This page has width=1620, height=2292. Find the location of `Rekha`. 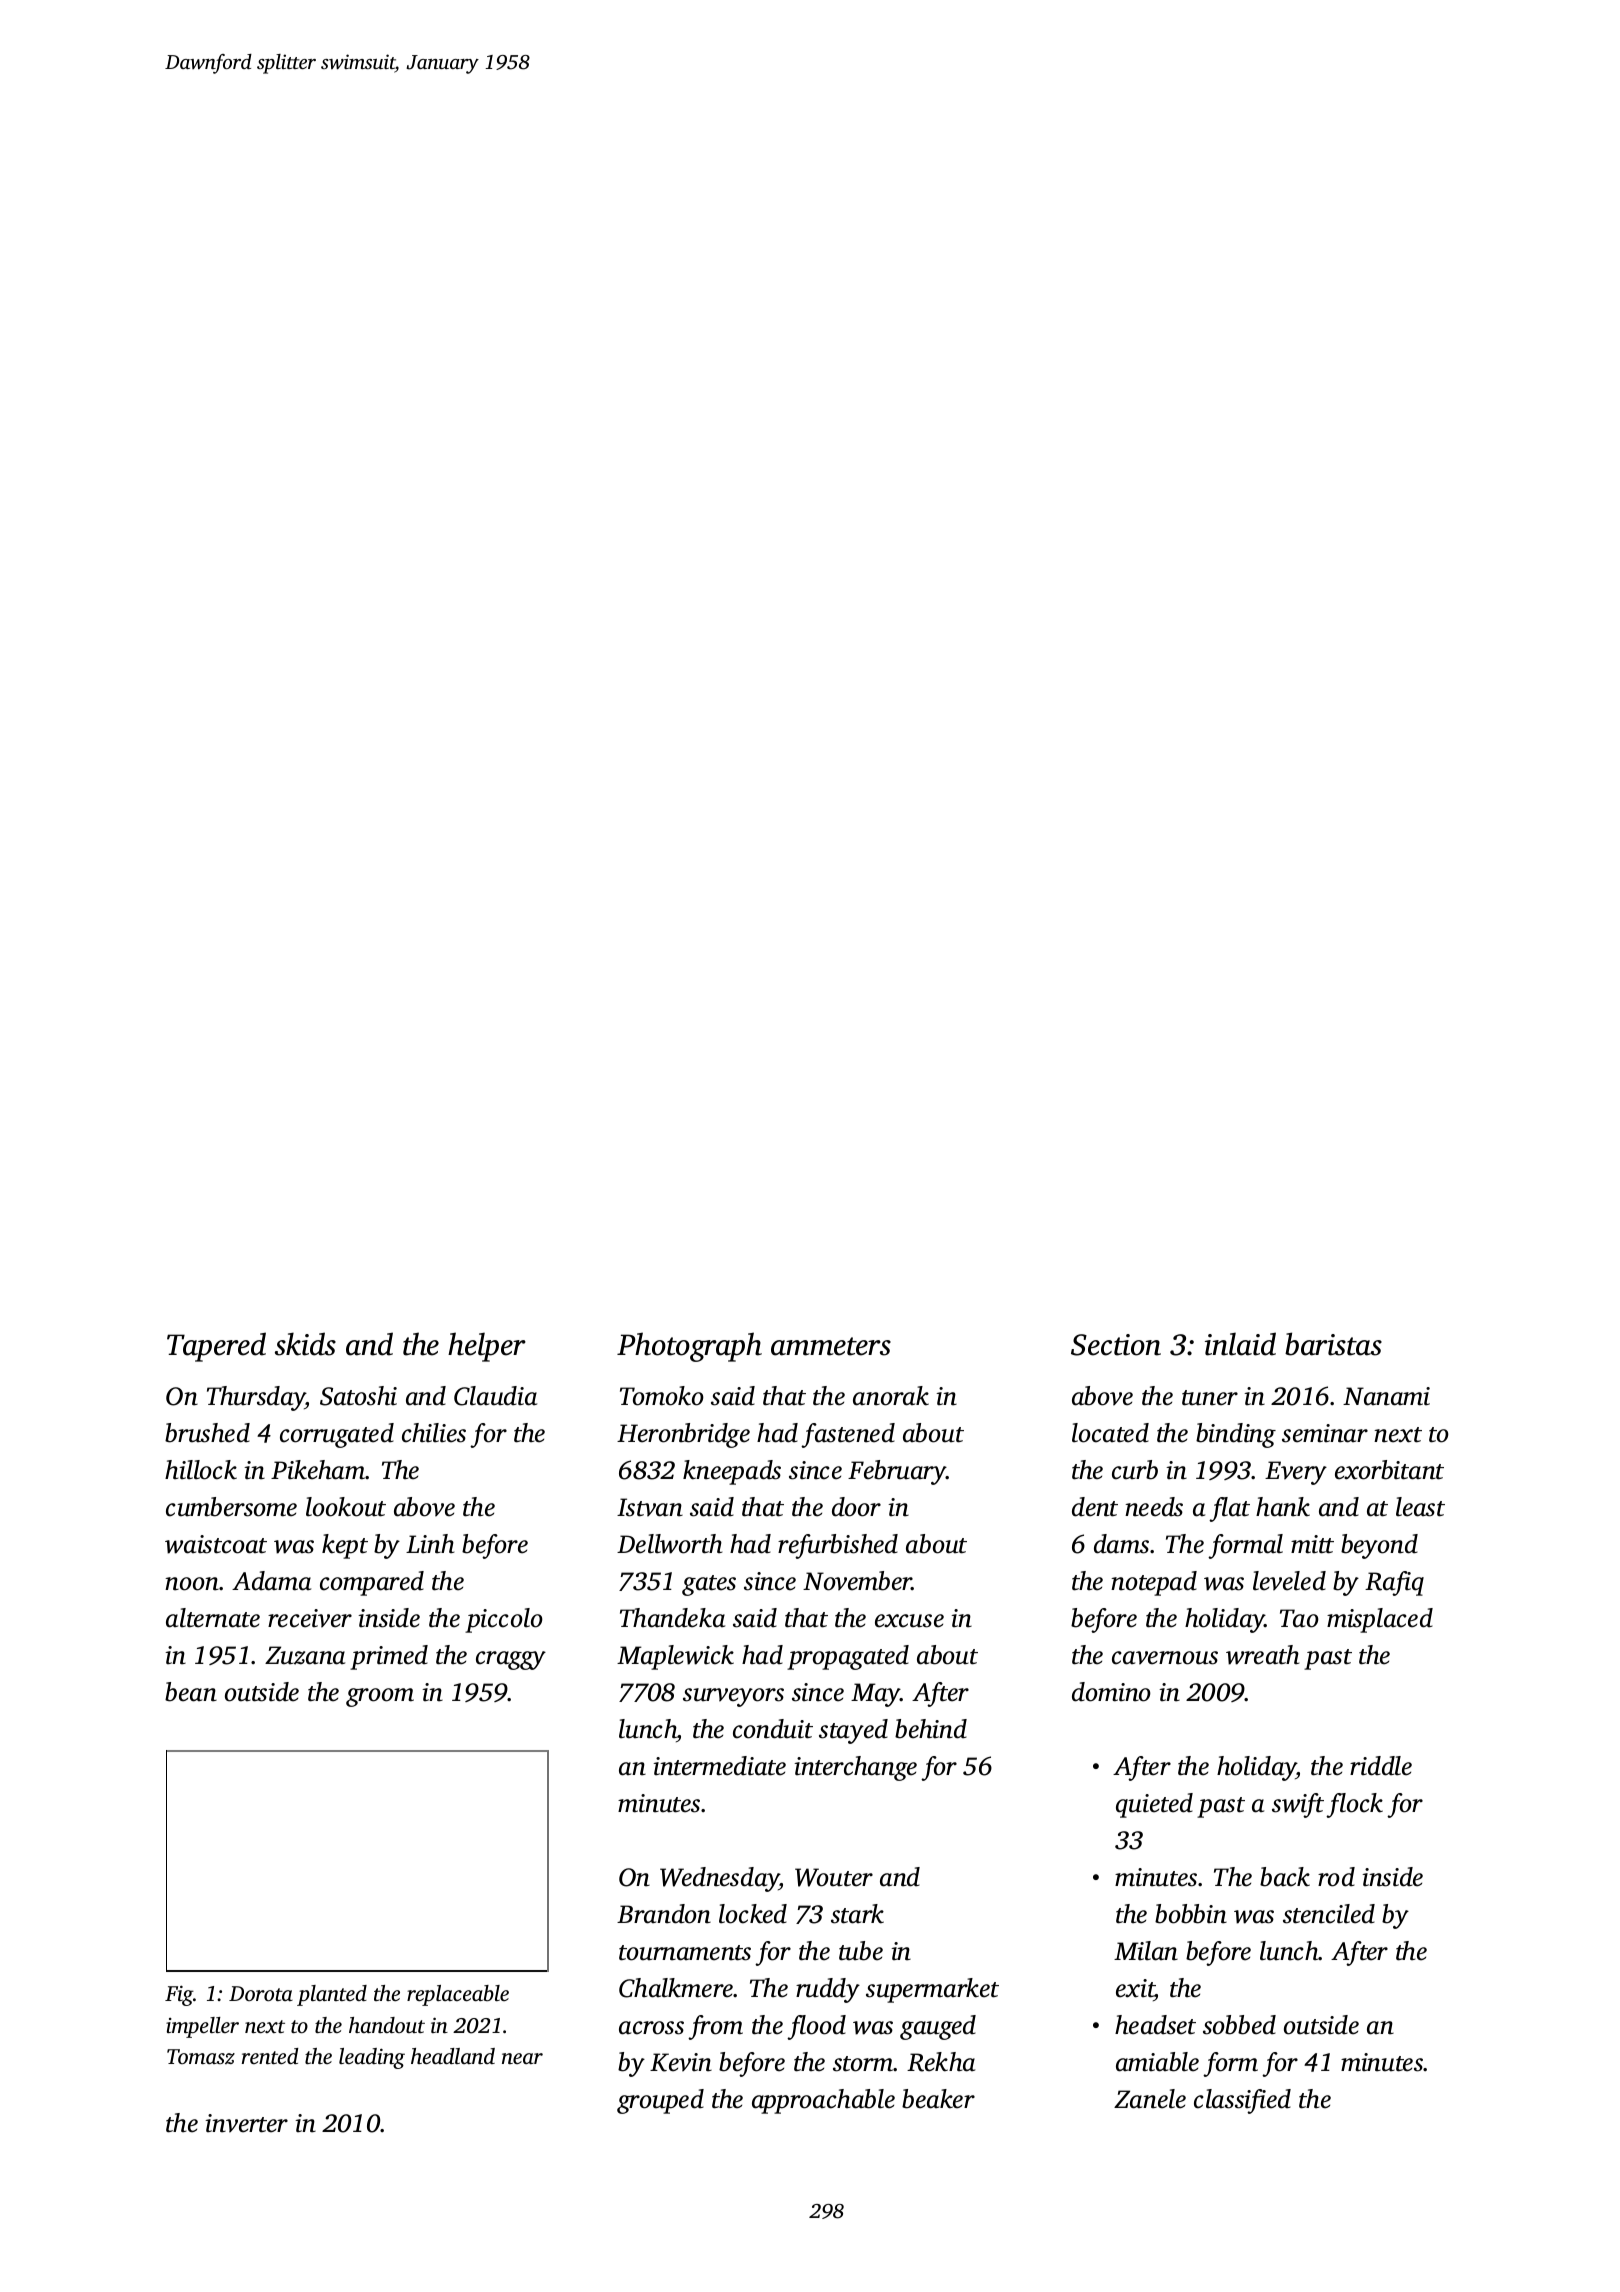

Rekha is located at coordinates (941, 2062).
